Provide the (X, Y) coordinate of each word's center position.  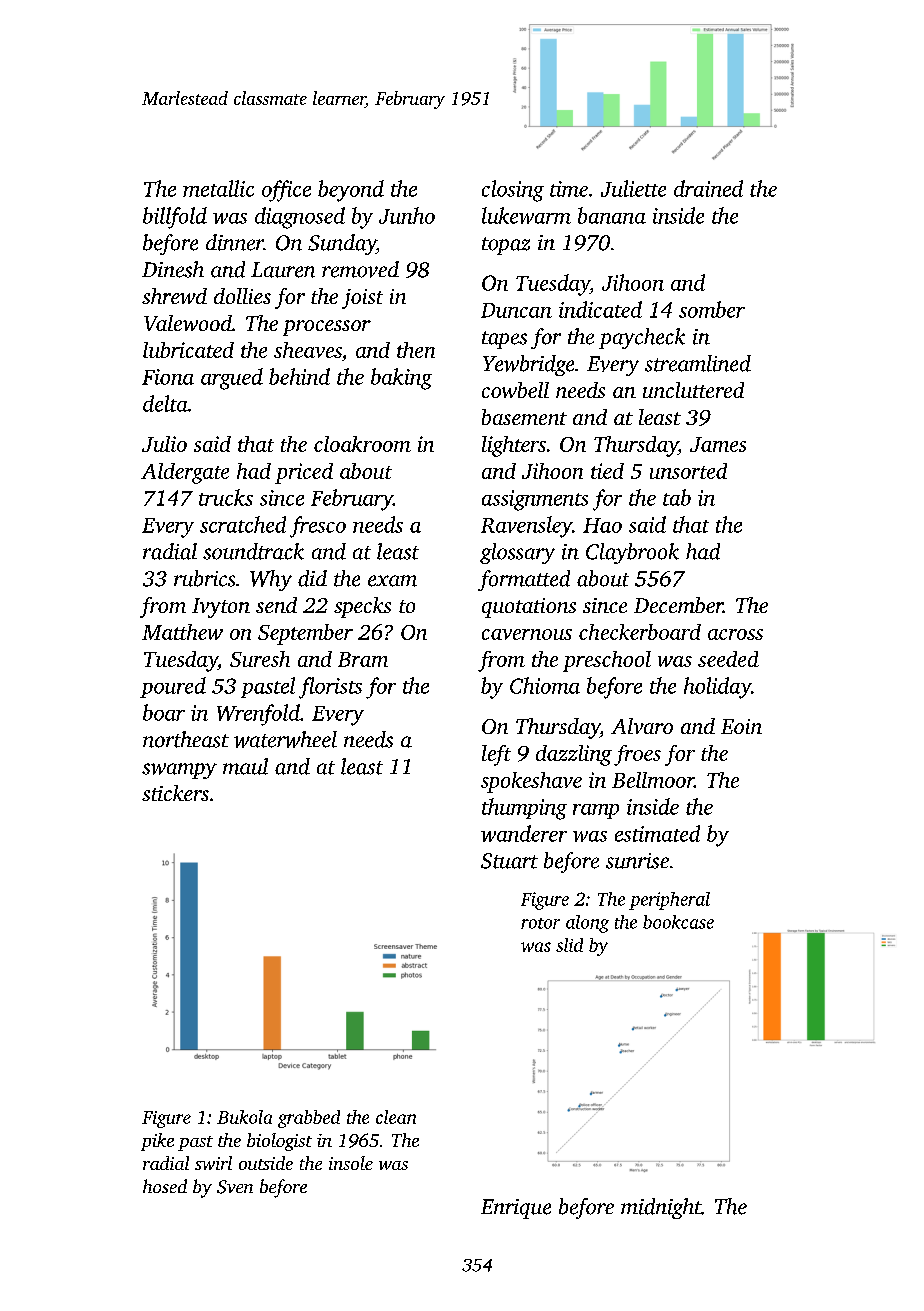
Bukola (244, 1117)
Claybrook (632, 553)
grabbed (309, 1119)
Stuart (509, 861)
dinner (235, 242)
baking (401, 379)
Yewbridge (528, 365)
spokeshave (531, 782)
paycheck (642, 338)
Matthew (182, 632)
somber (712, 309)
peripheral (669, 901)
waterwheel (285, 739)
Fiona (168, 377)
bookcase (678, 922)
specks (362, 607)
